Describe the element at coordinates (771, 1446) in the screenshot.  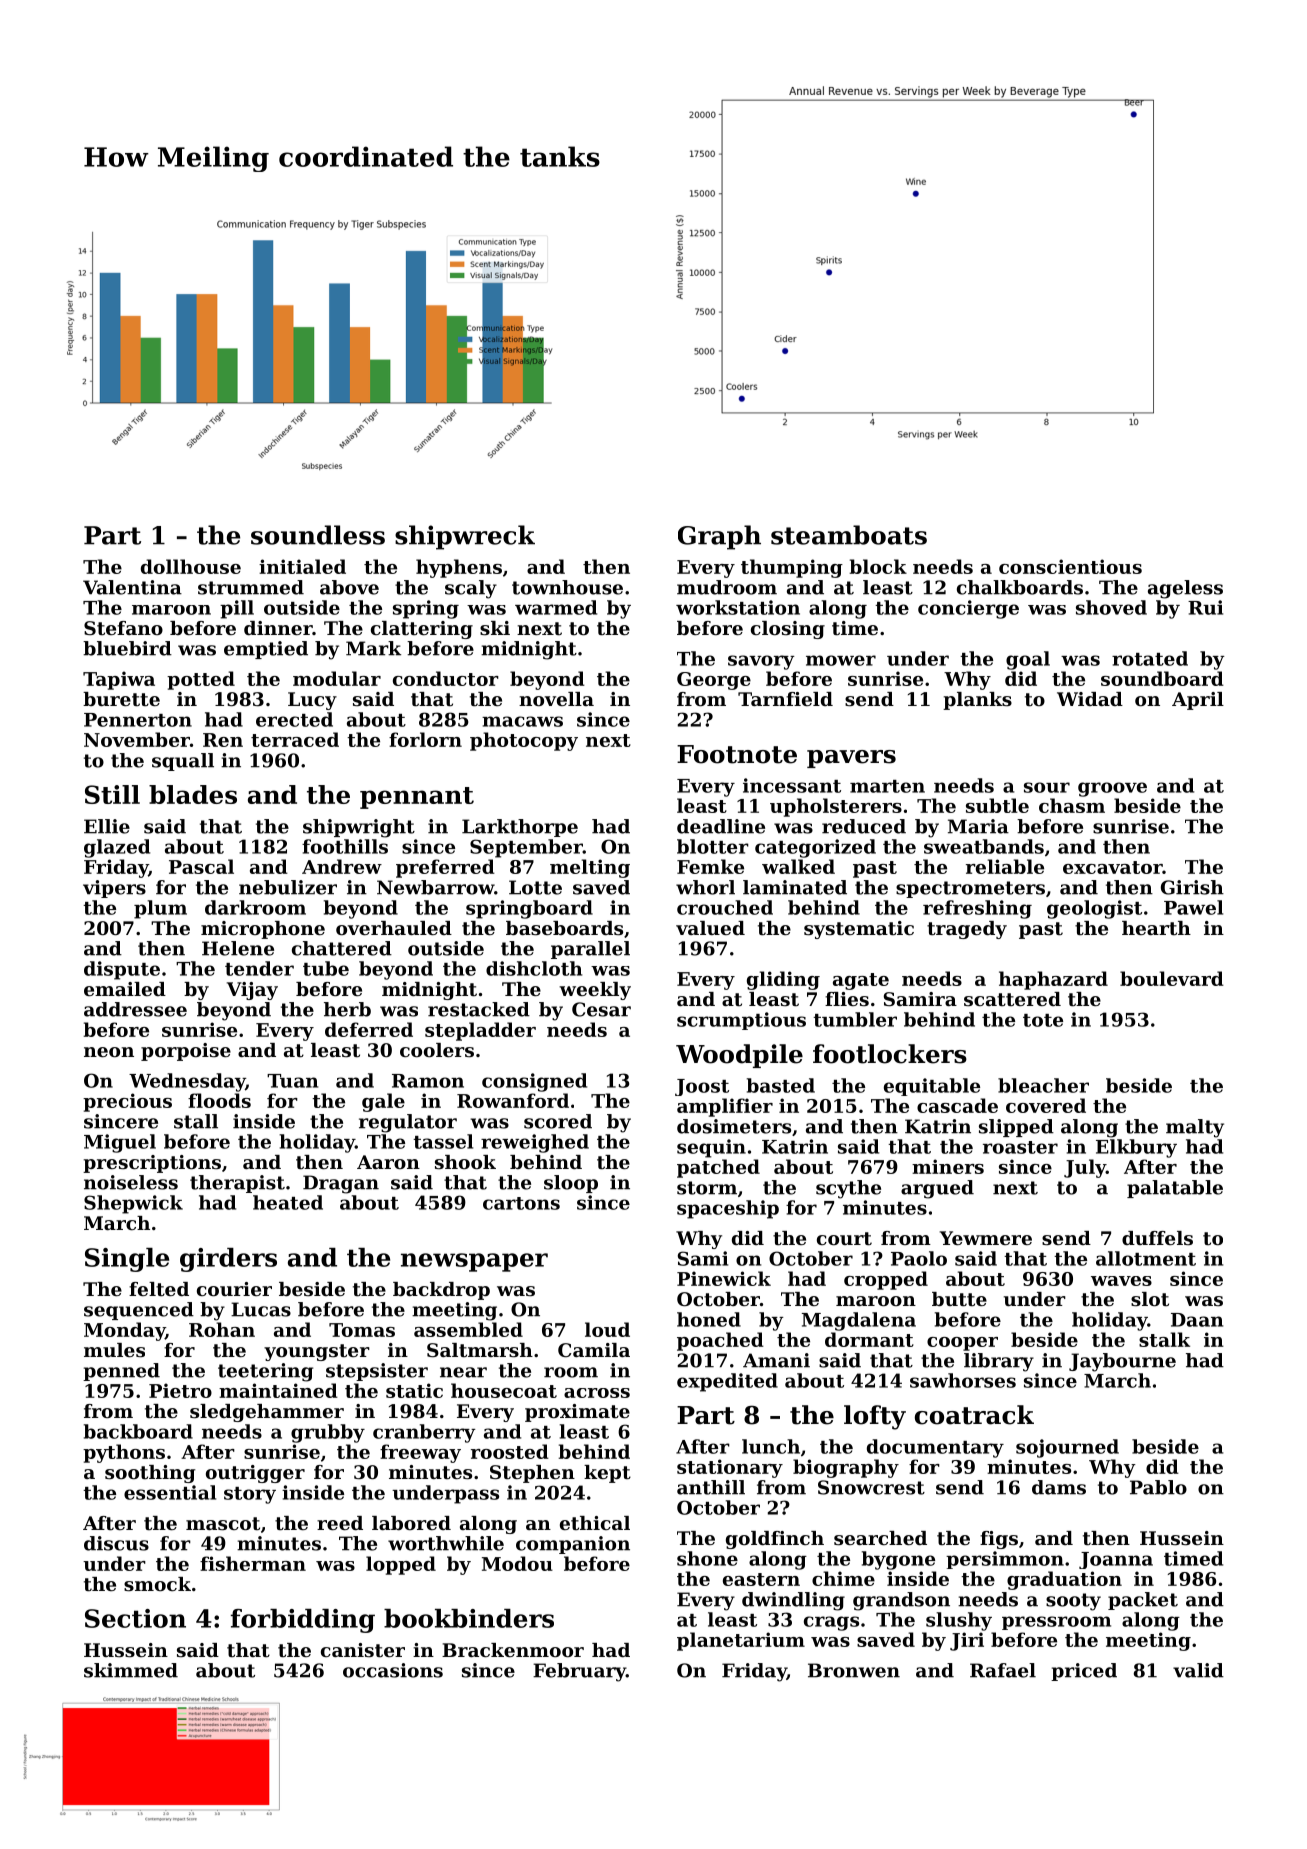
I see `lunch` at that location.
